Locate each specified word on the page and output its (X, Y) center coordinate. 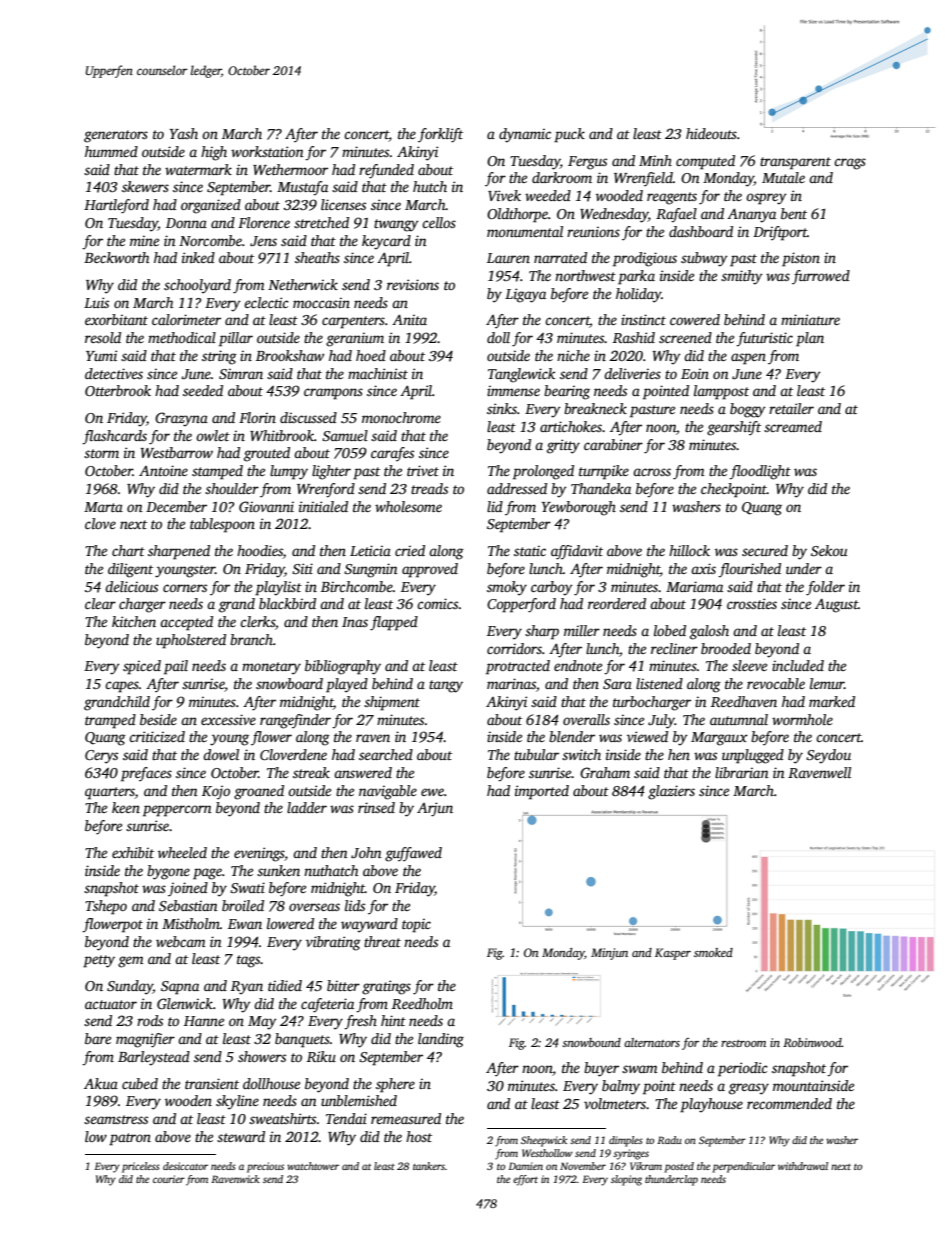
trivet (423, 470)
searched (386, 754)
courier (169, 1179)
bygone (168, 872)
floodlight (760, 472)
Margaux (719, 739)
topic (416, 925)
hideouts (711, 133)
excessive (228, 719)
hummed (111, 151)
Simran (241, 373)
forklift (440, 135)
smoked (713, 952)
